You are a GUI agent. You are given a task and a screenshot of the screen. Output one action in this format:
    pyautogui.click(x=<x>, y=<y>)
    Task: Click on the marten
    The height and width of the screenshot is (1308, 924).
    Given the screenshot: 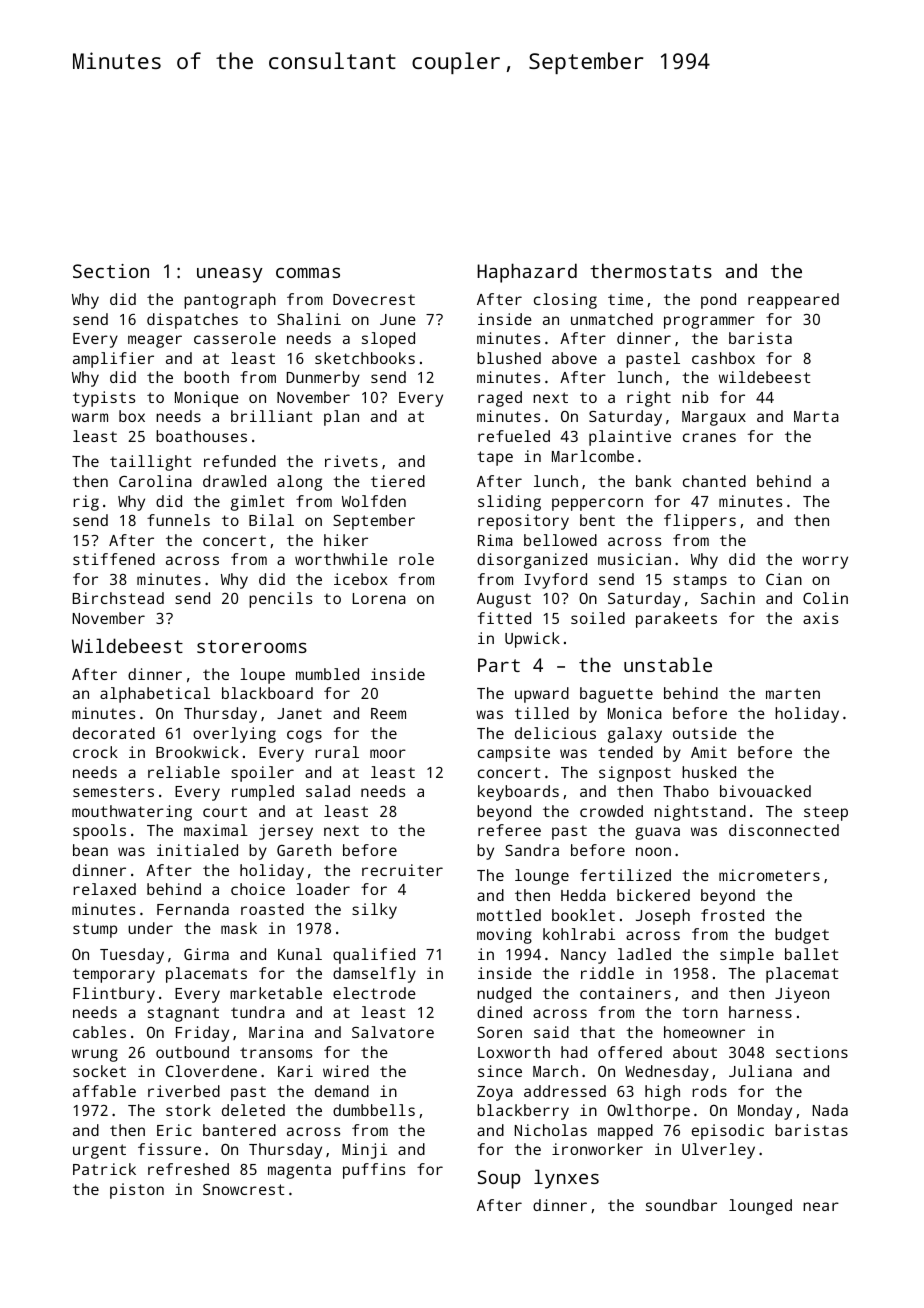 What is the action you would take?
    pyautogui.click(x=793, y=693)
